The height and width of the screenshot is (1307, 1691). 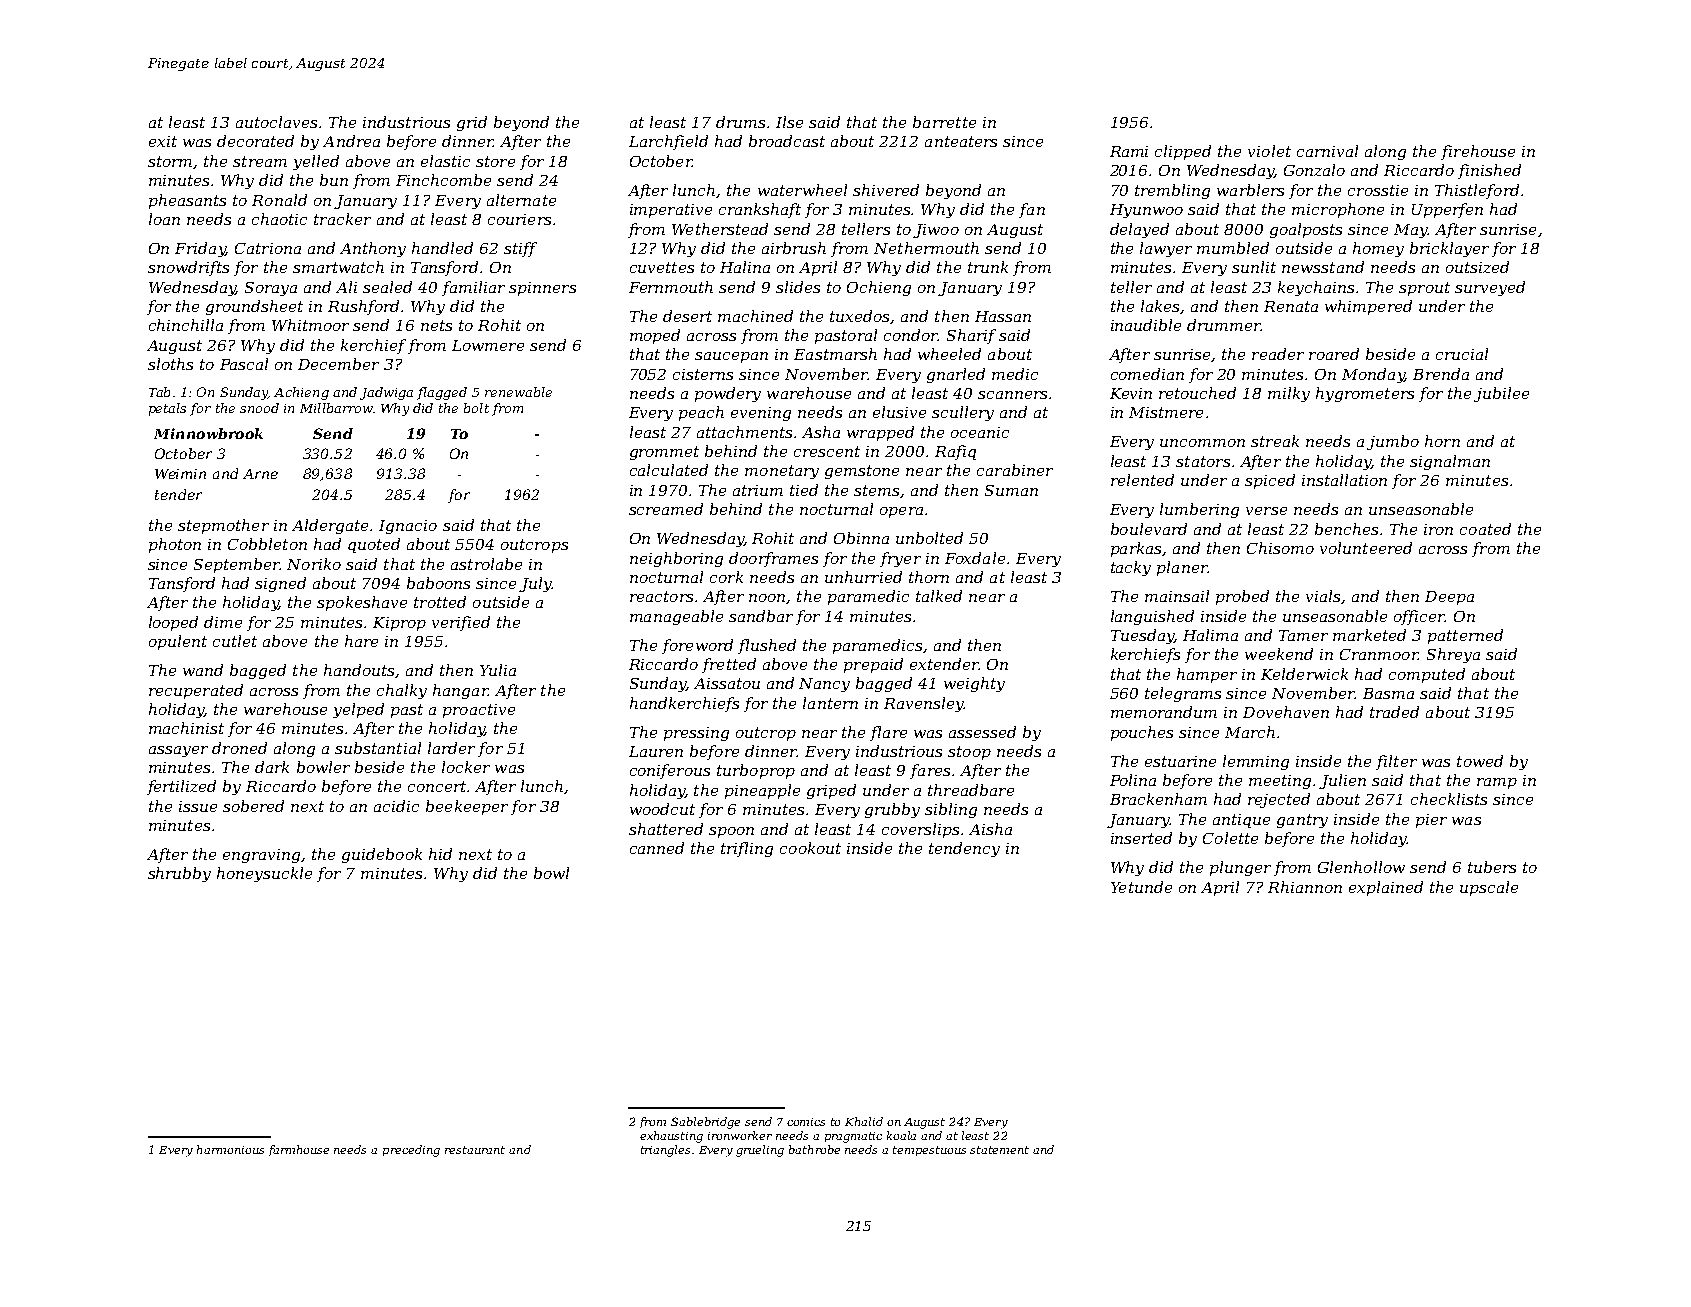 What do you see at coordinates (276, 122) in the screenshot?
I see `autoclaves` at bounding box center [276, 122].
